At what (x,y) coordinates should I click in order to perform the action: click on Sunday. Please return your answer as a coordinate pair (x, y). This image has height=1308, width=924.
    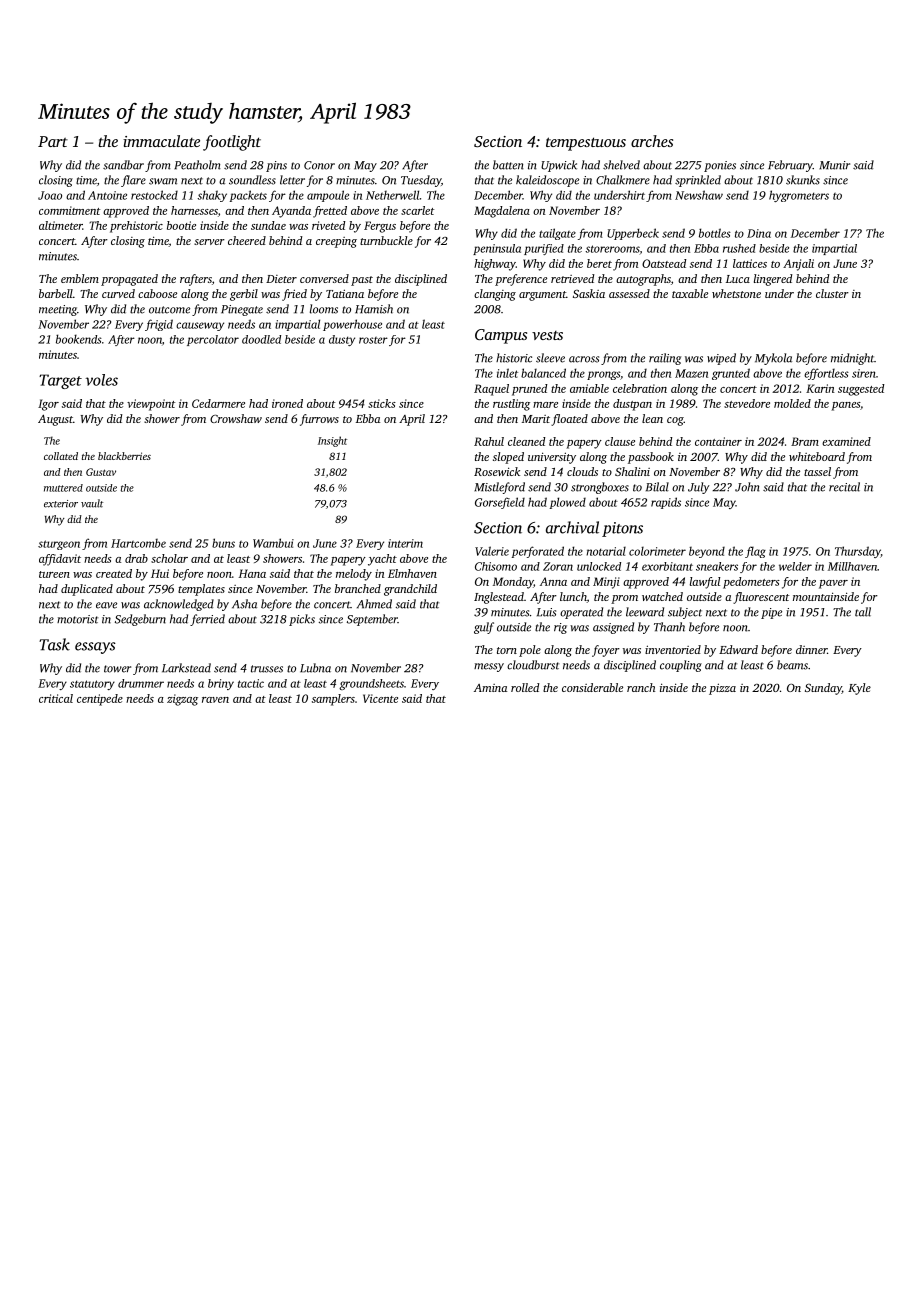
    Looking at the image, I should click on (823, 689).
